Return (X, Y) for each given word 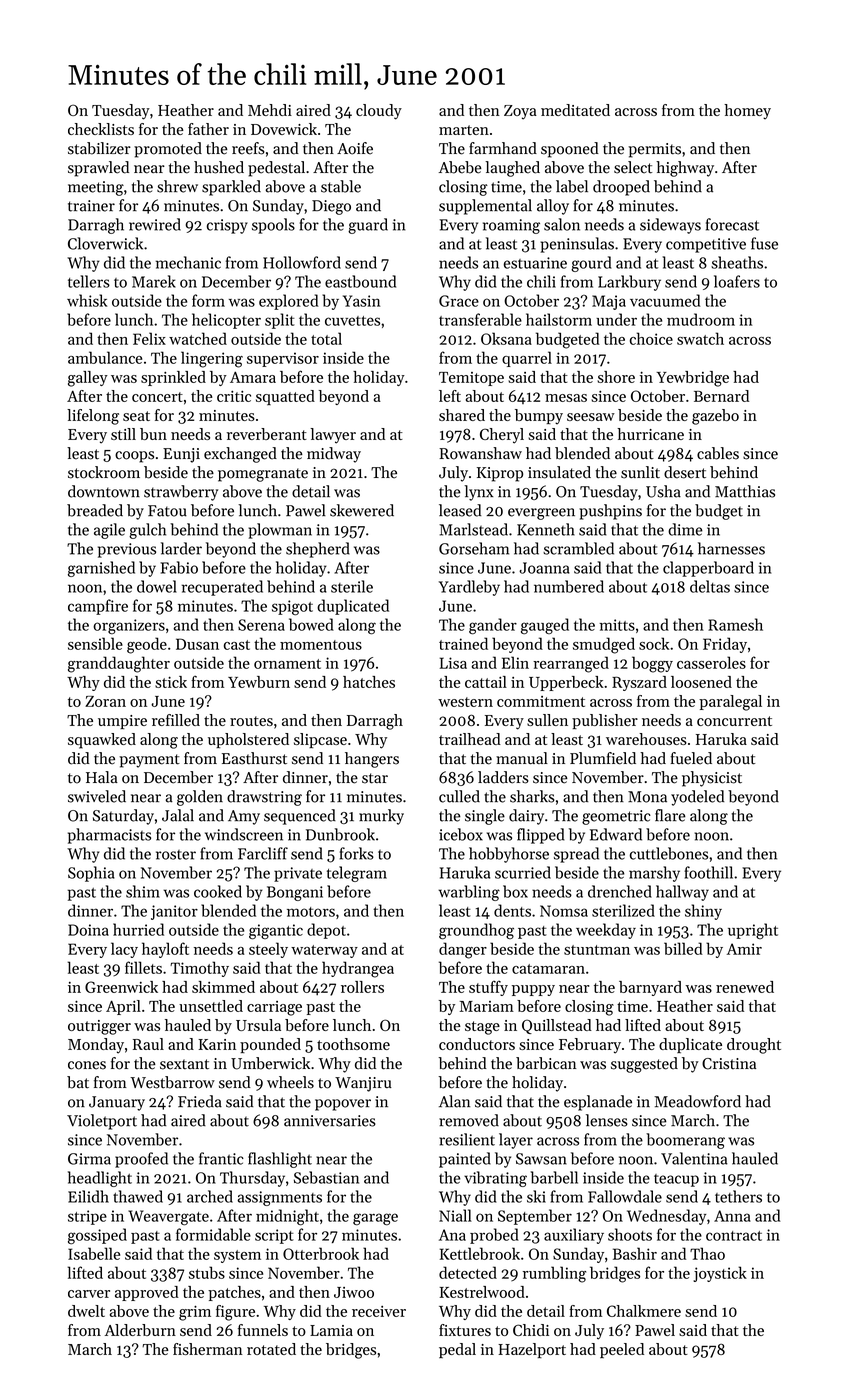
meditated (575, 110)
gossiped (97, 1236)
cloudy (379, 112)
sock (654, 643)
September (535, 1217)
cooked (218, 891)
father (208, 129)
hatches (369, 682)
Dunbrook (340, 834)
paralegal (730, 703)
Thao (707, 1253)
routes (251, 721)
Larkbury (629, 283)
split (280, 321)
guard (368, 226)
